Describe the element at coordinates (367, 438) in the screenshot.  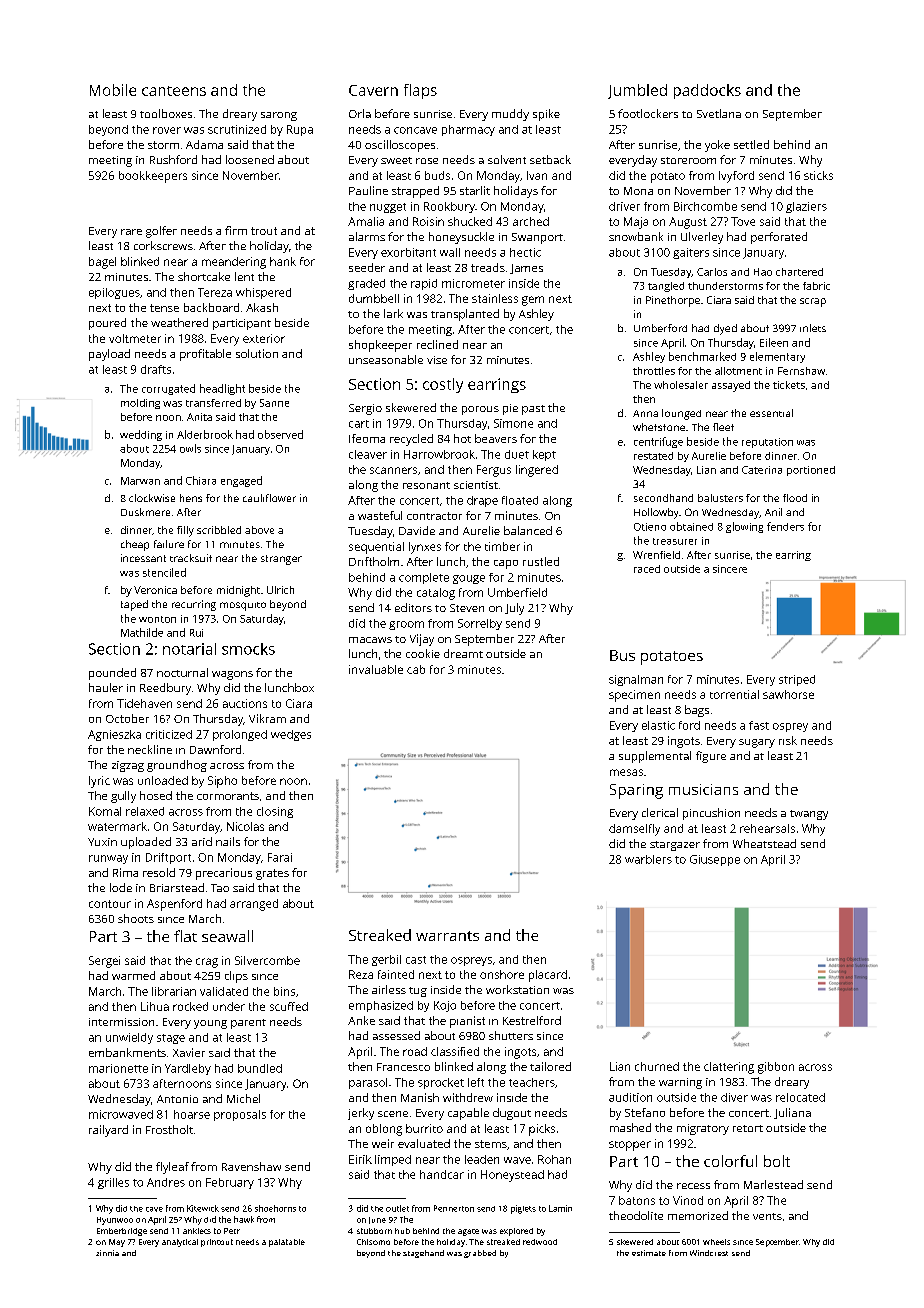
I see `Ifeoma` at that location.
